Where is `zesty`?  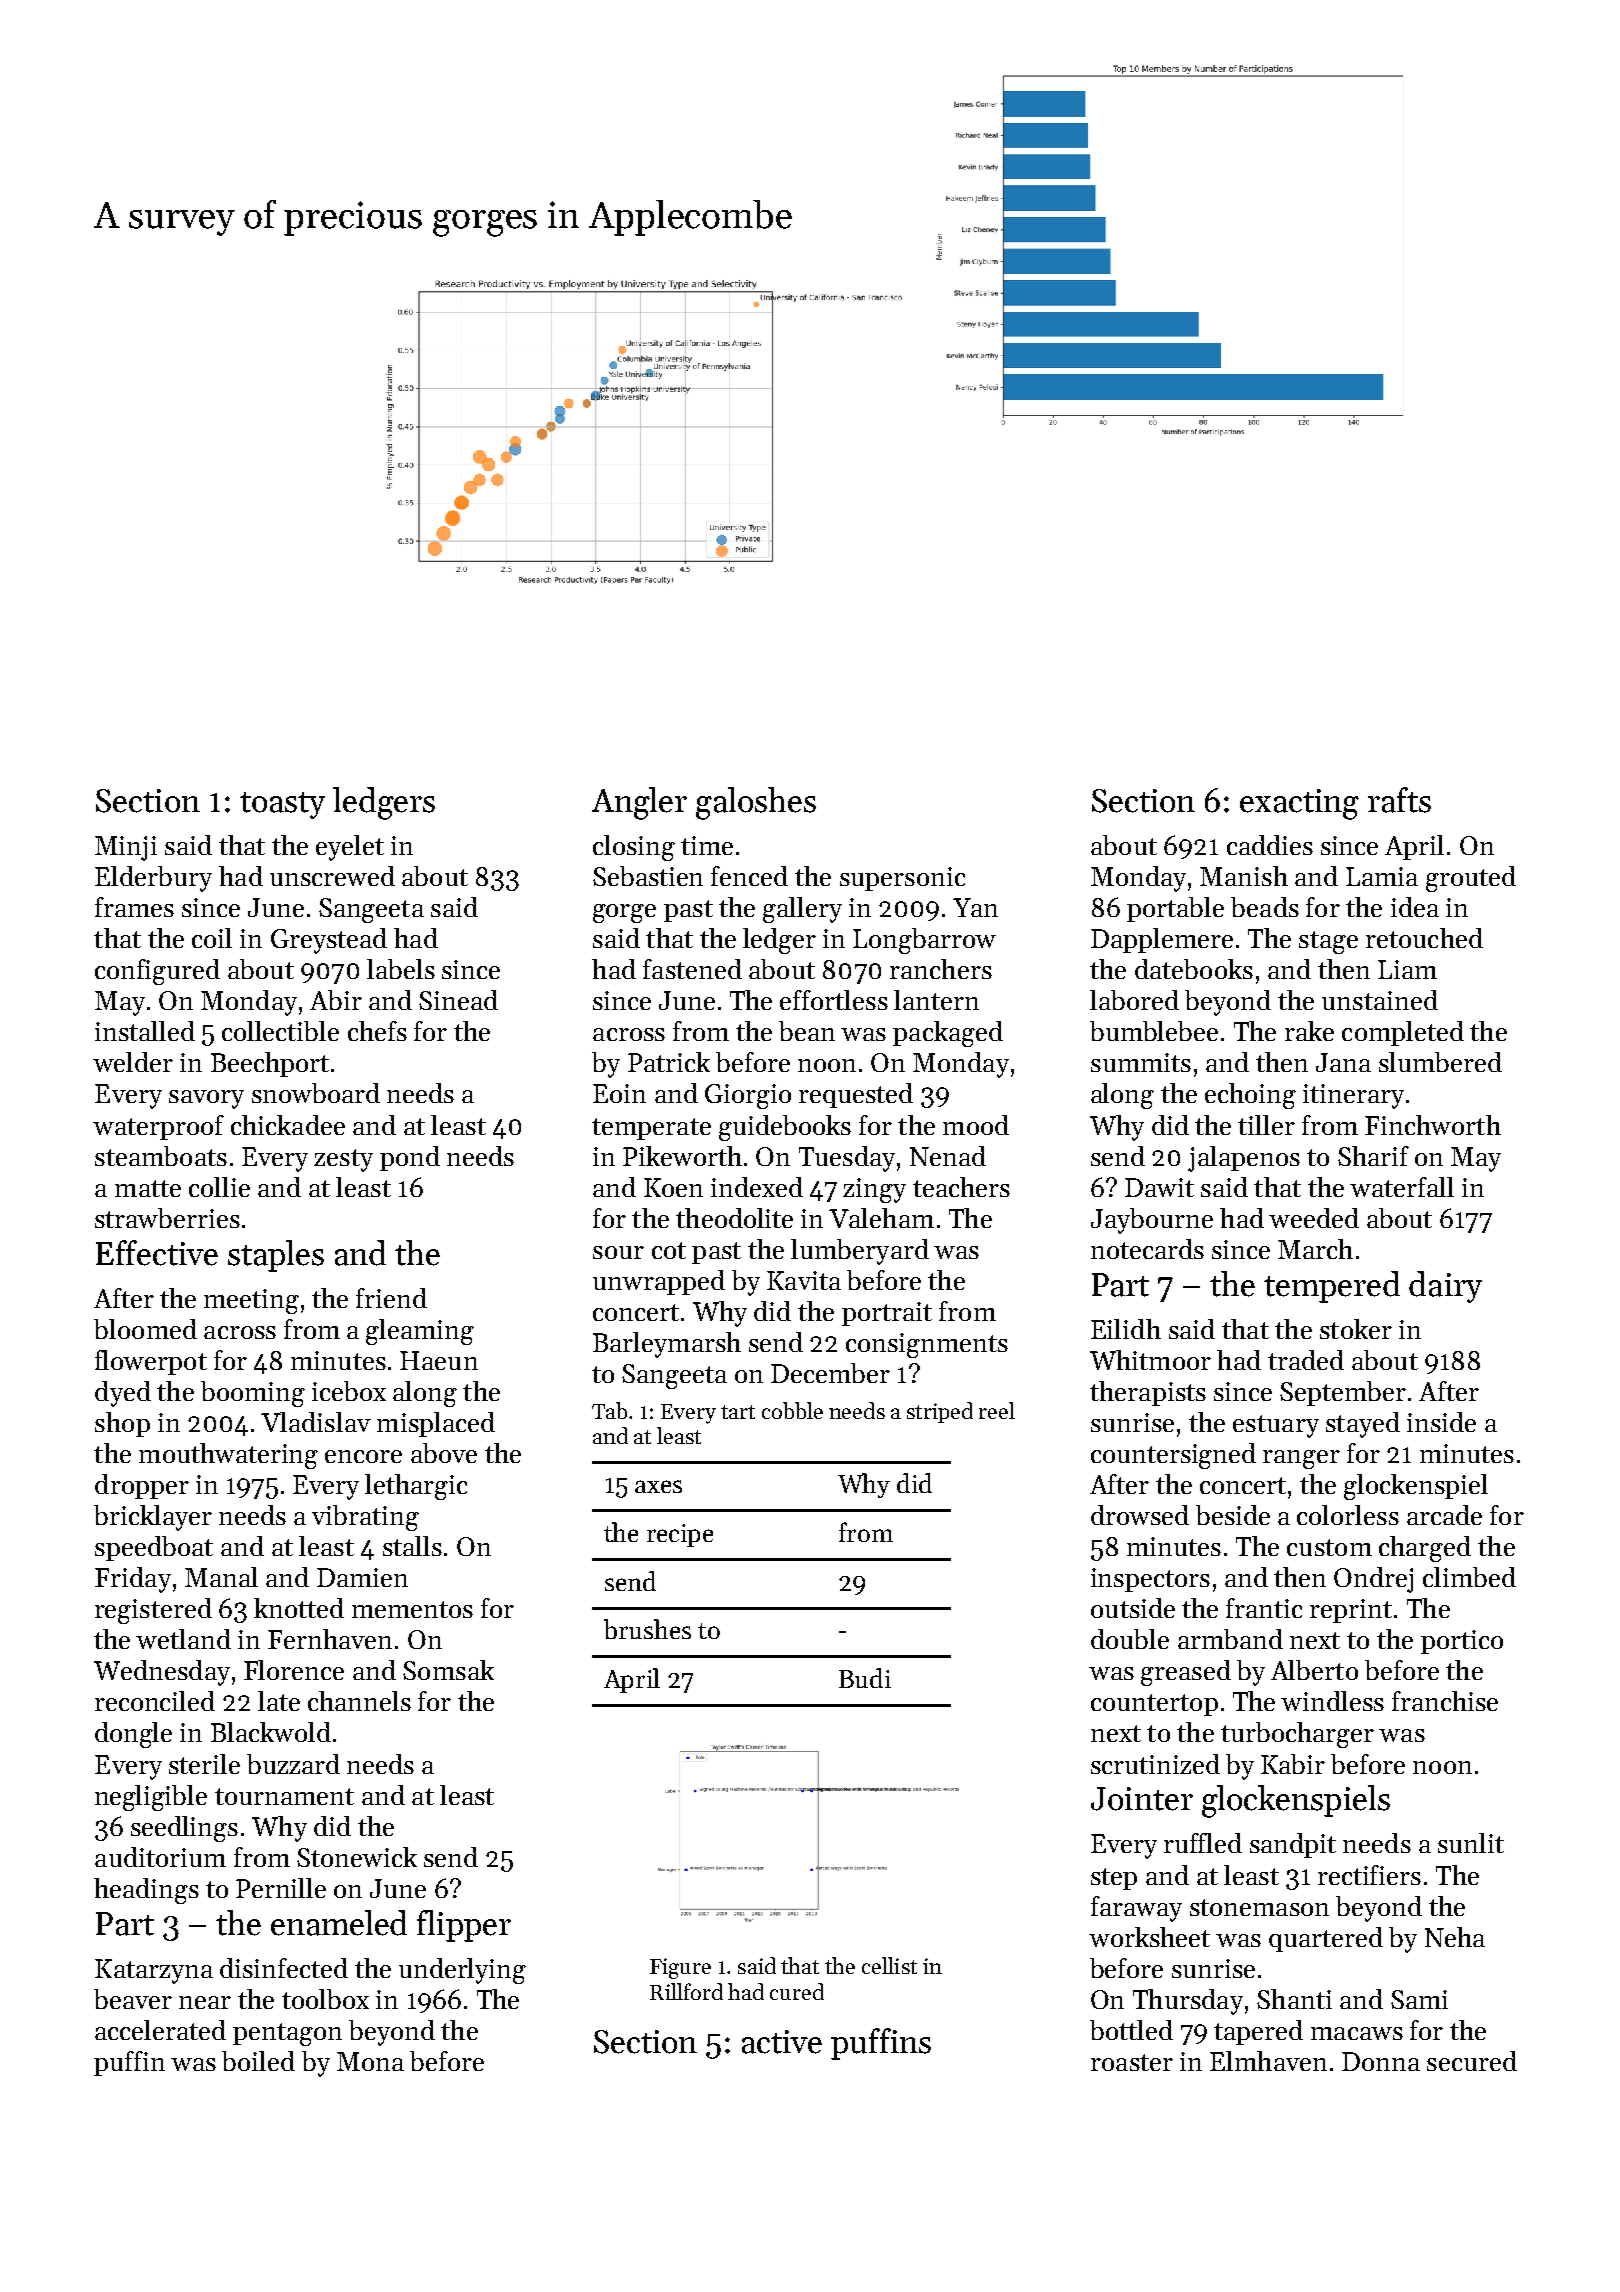
zesty is located at coordinates (343, 1160).
